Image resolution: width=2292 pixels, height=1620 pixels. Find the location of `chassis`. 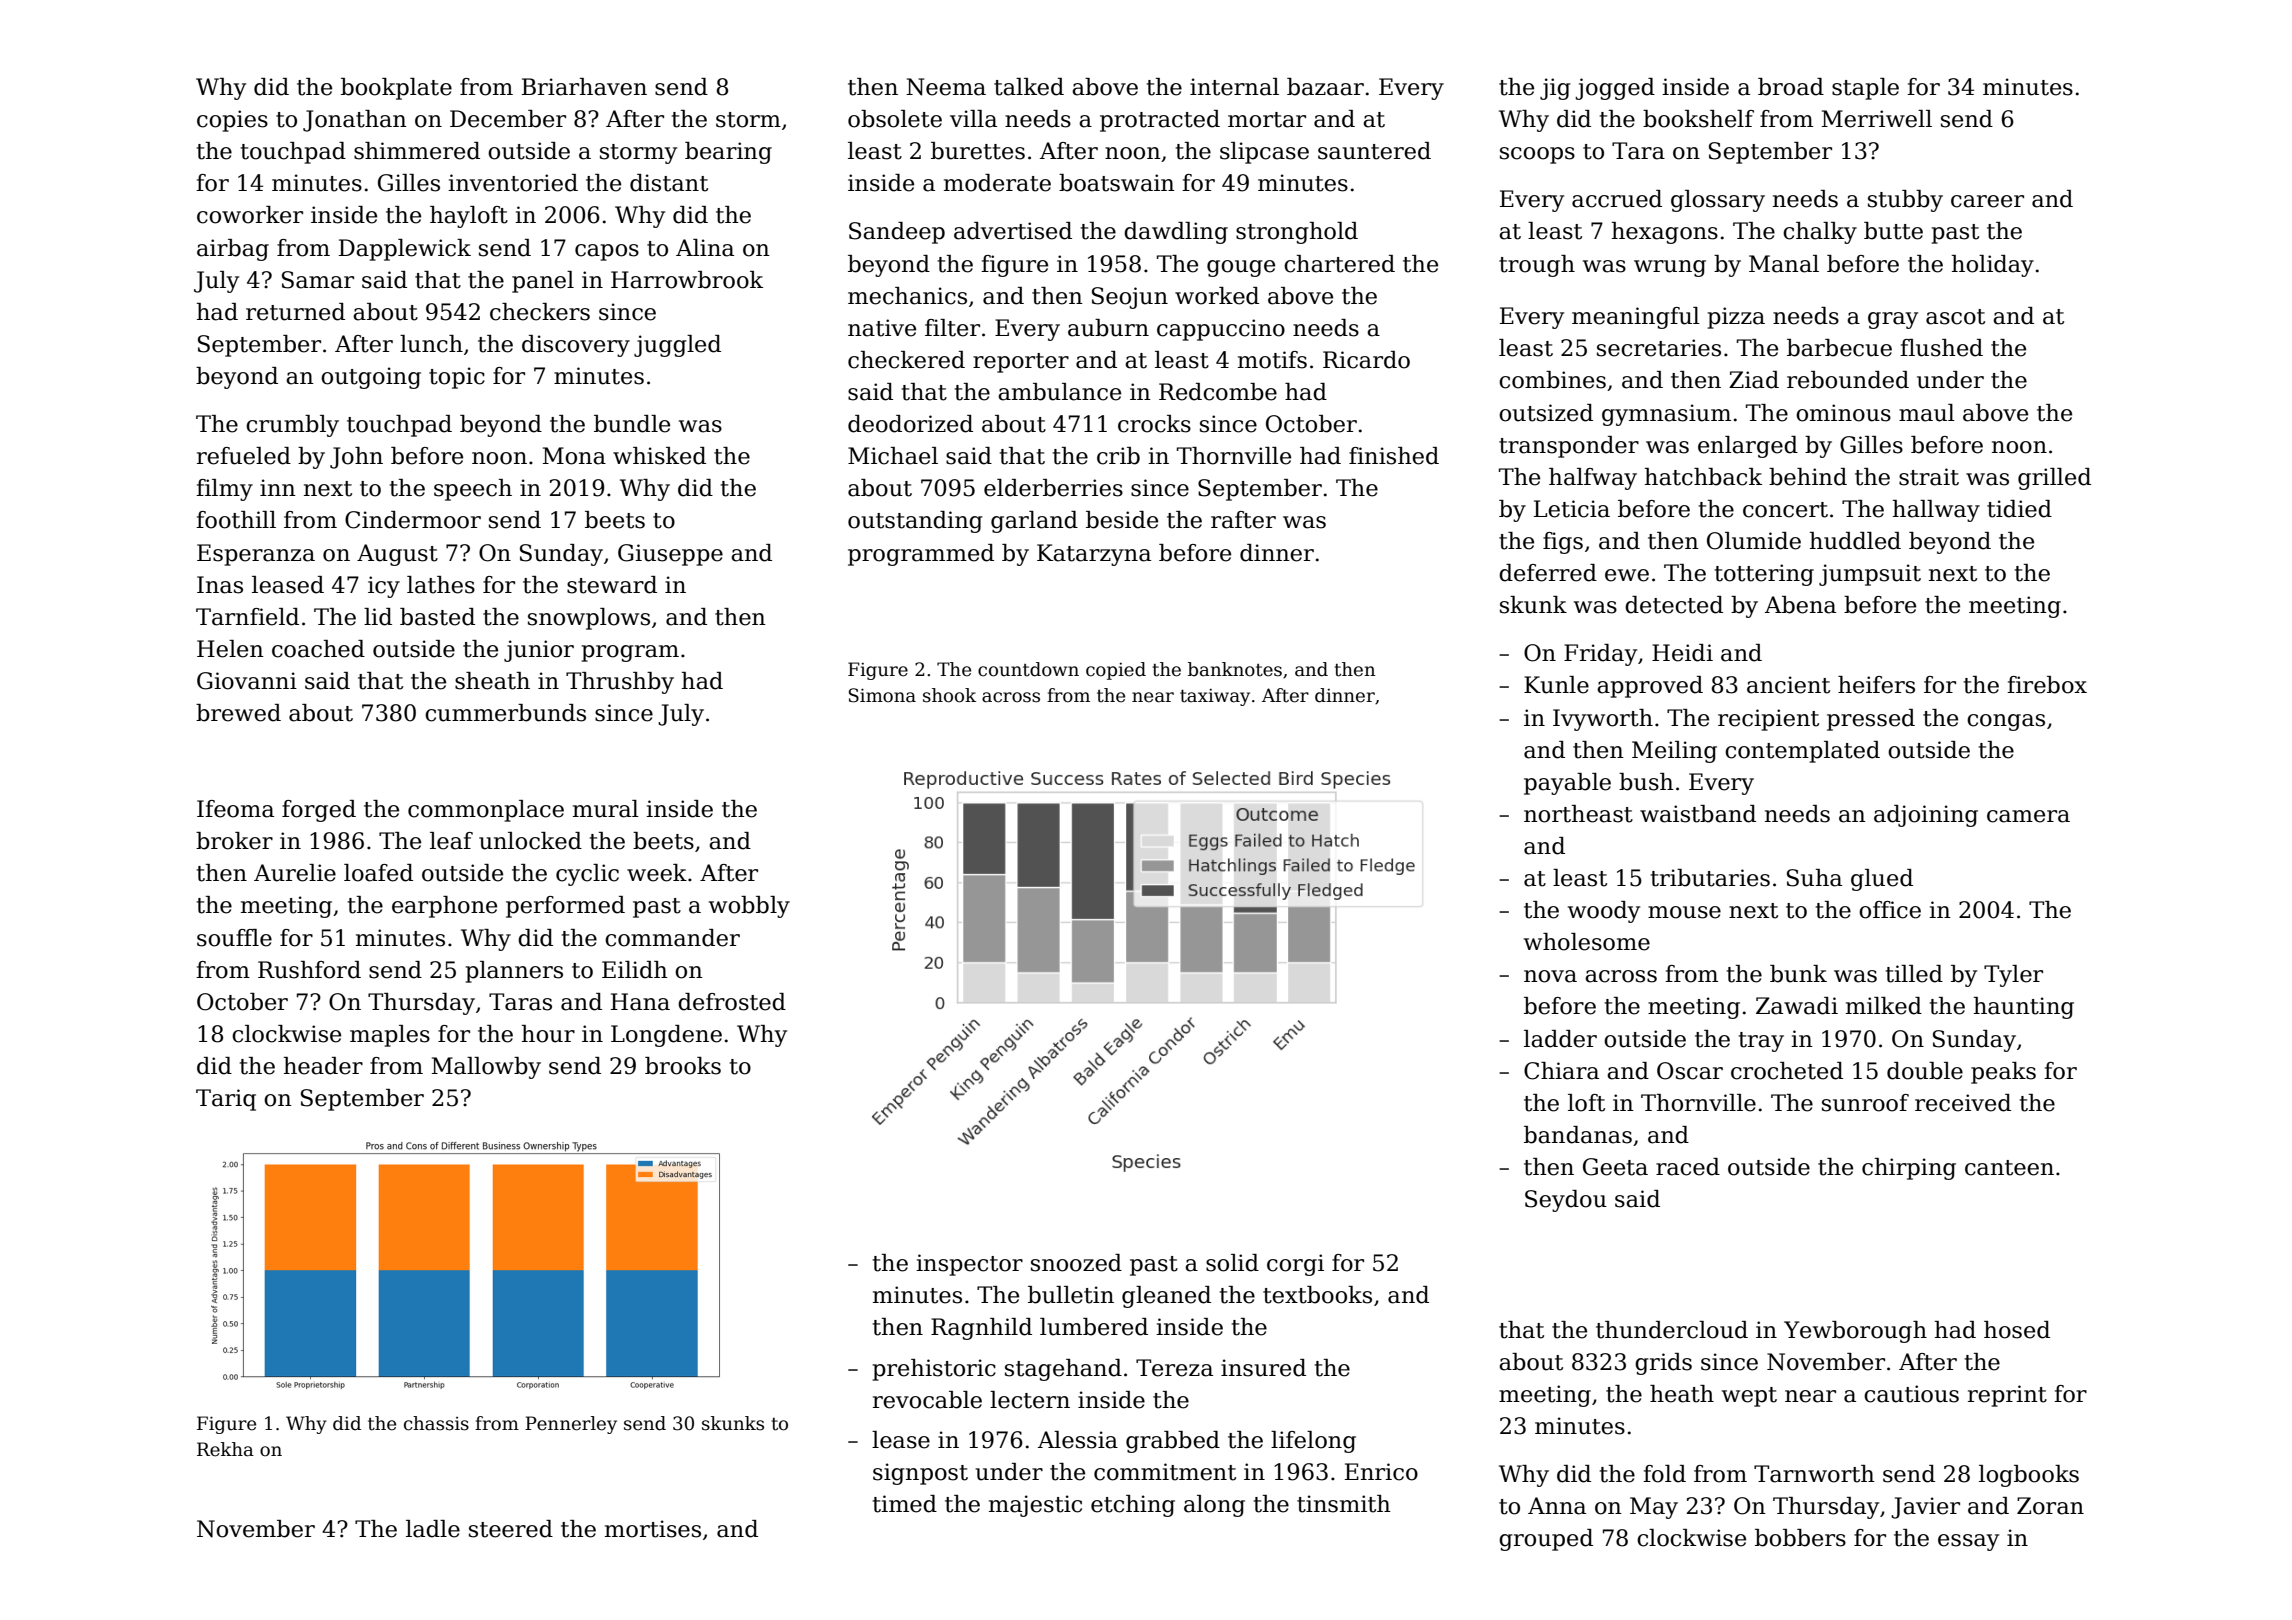

chassis is located at coordinates (436, 1423).
